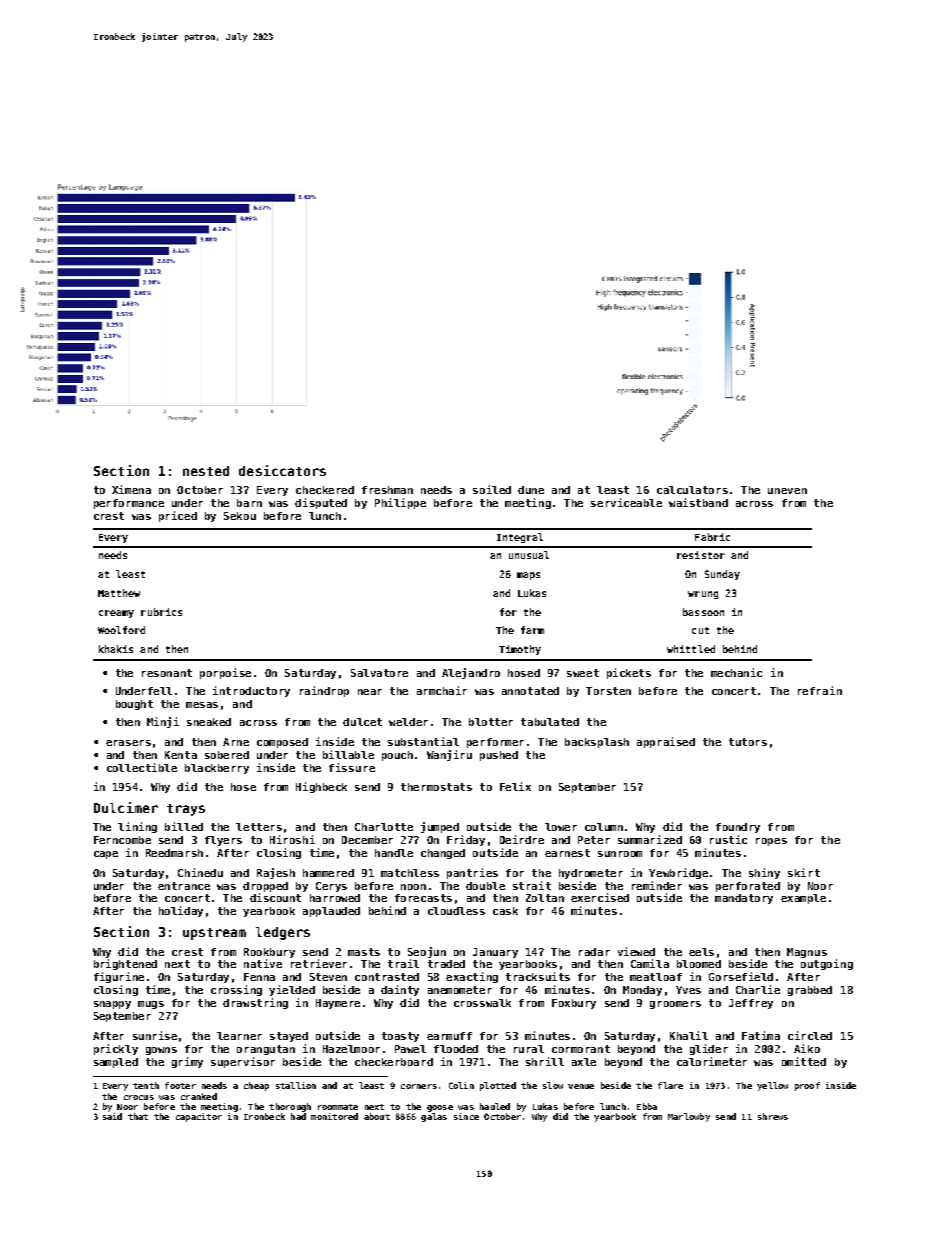 The width and height of the screenshot is (952, 1233). What do you see at coordinates (787, 491) in the screenshot?
I see `uneven` at bounding box center [787, 491].
